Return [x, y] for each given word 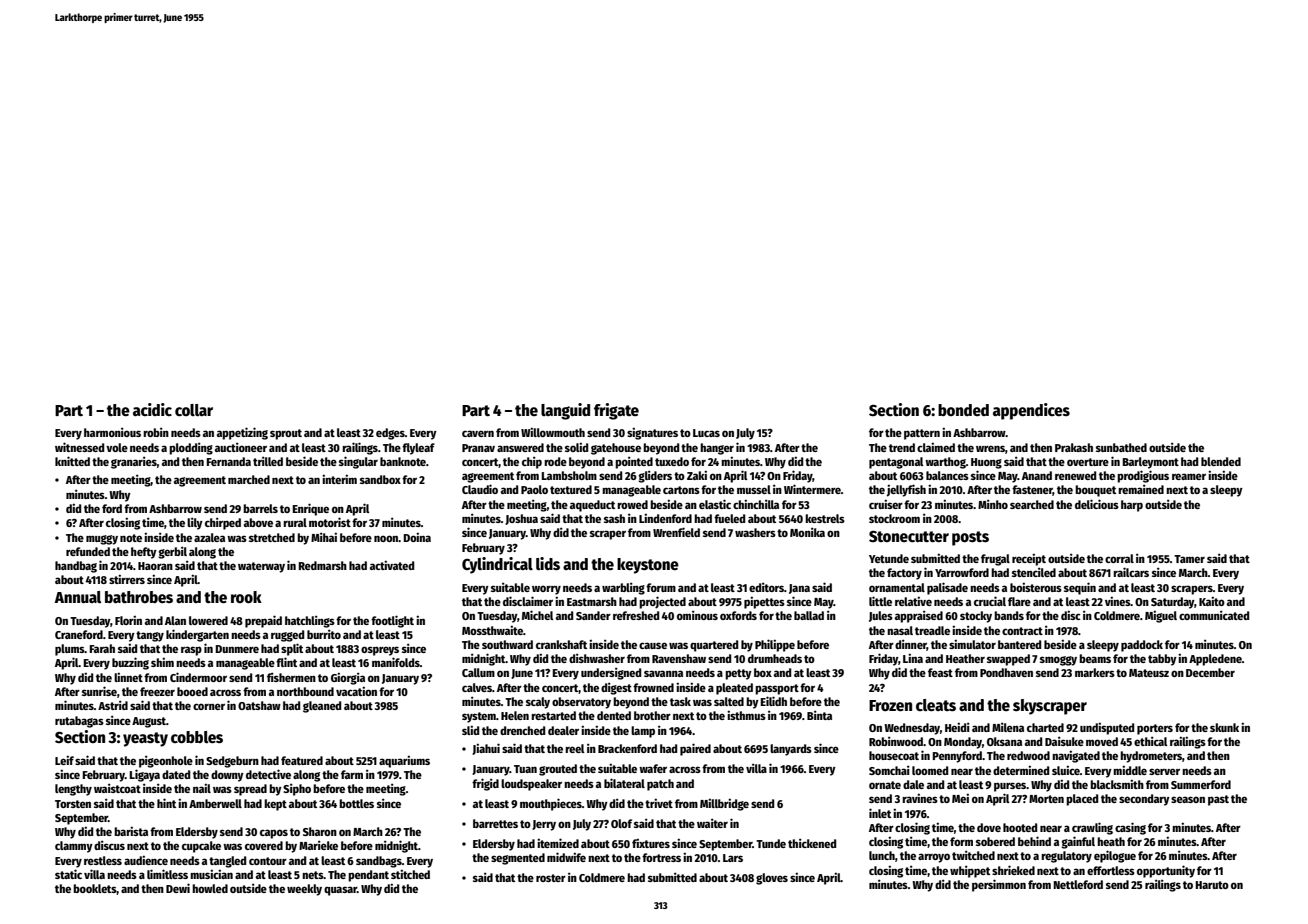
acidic [152, 409]
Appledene [1215, 660]
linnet [128, 677]
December [1210, 672]
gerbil [172, 552]
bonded [963, 410]
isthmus [746, 715]
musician [211, 874]
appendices [1031, 411]
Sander [593, 615]
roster [551, 878]
